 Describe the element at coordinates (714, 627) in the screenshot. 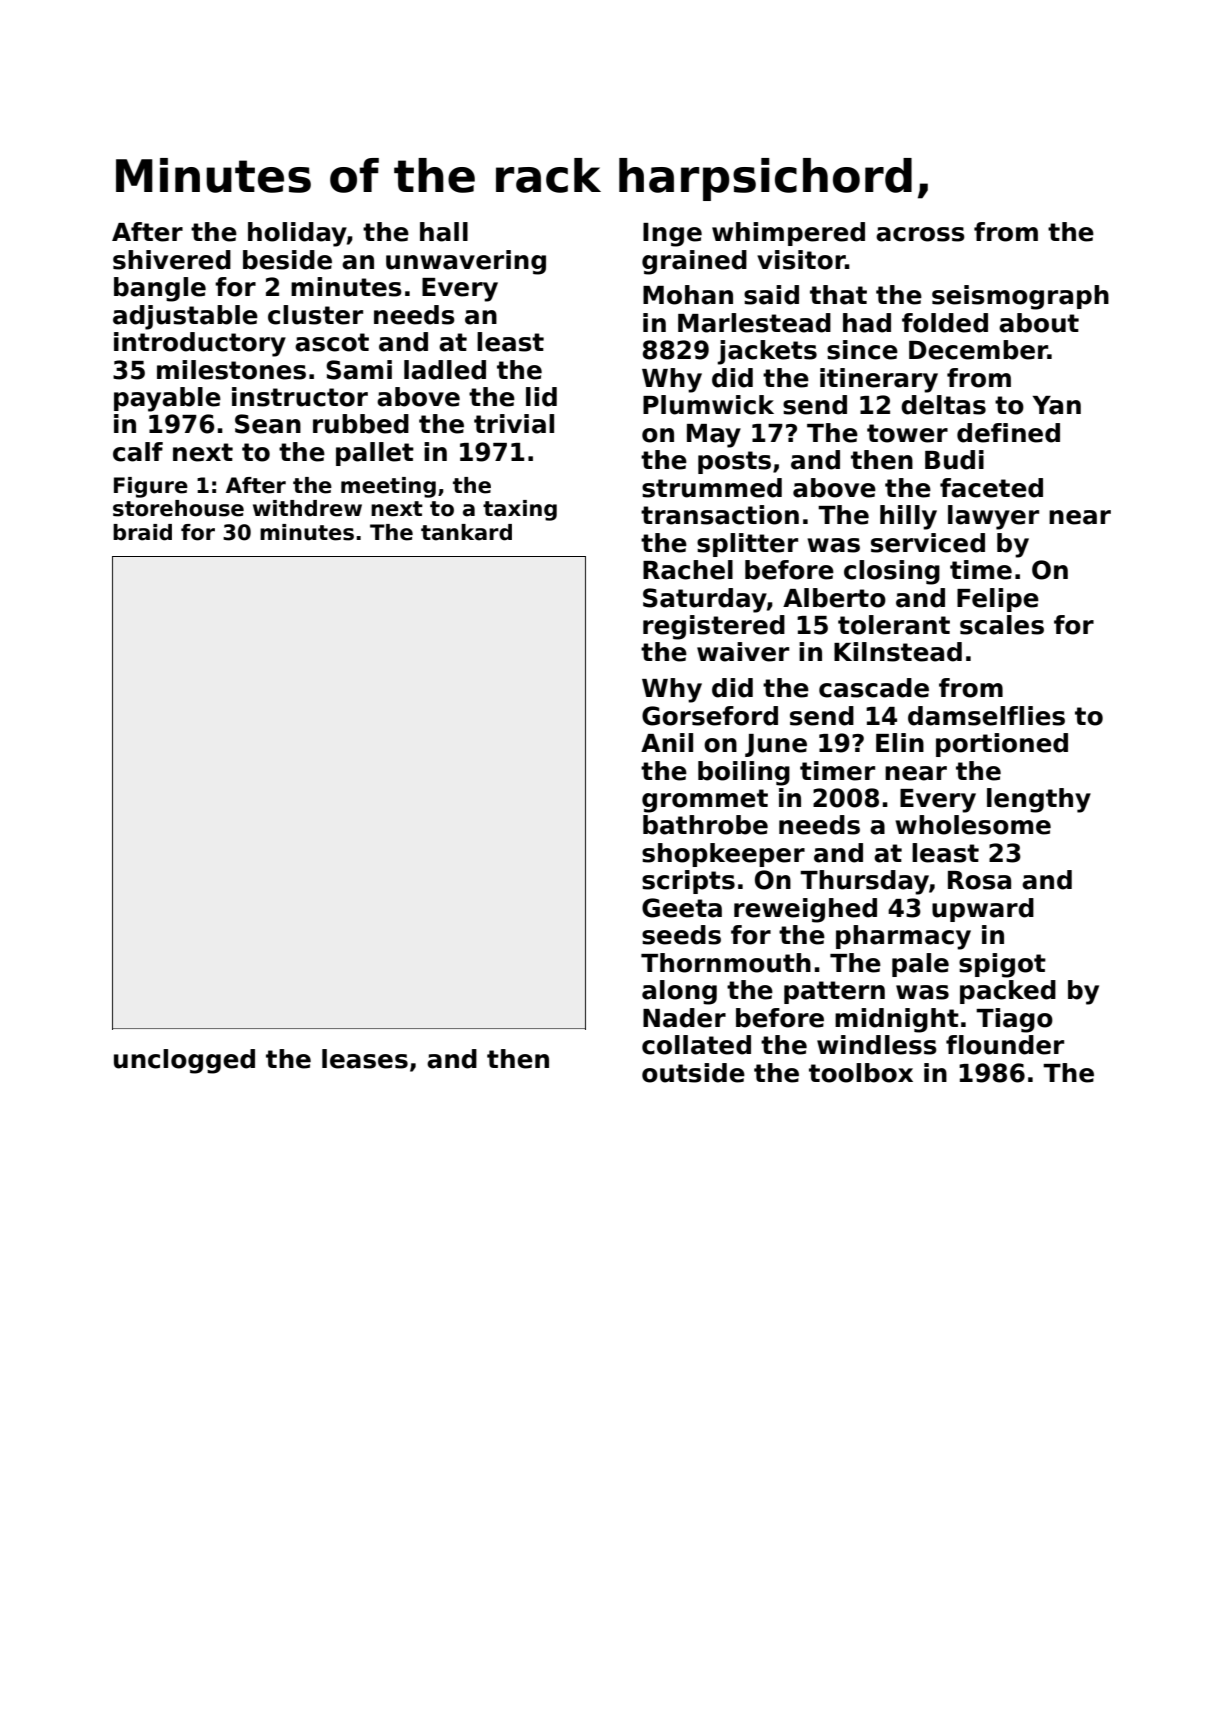

I see `registered` at that location.
